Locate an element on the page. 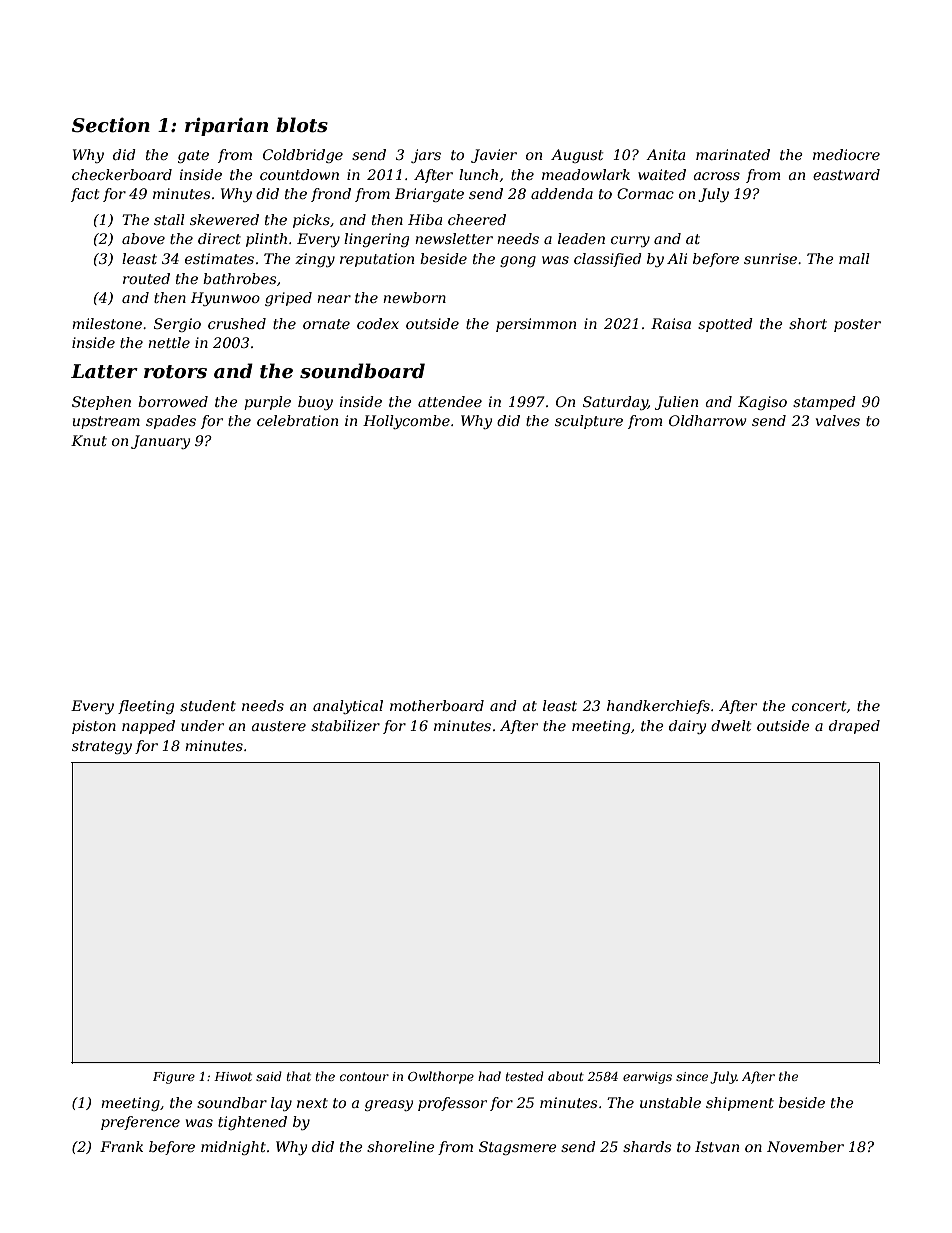 Image resolution: width=952 pixels, height=1233 pixels. concert is located at coordinates (819, 706).
